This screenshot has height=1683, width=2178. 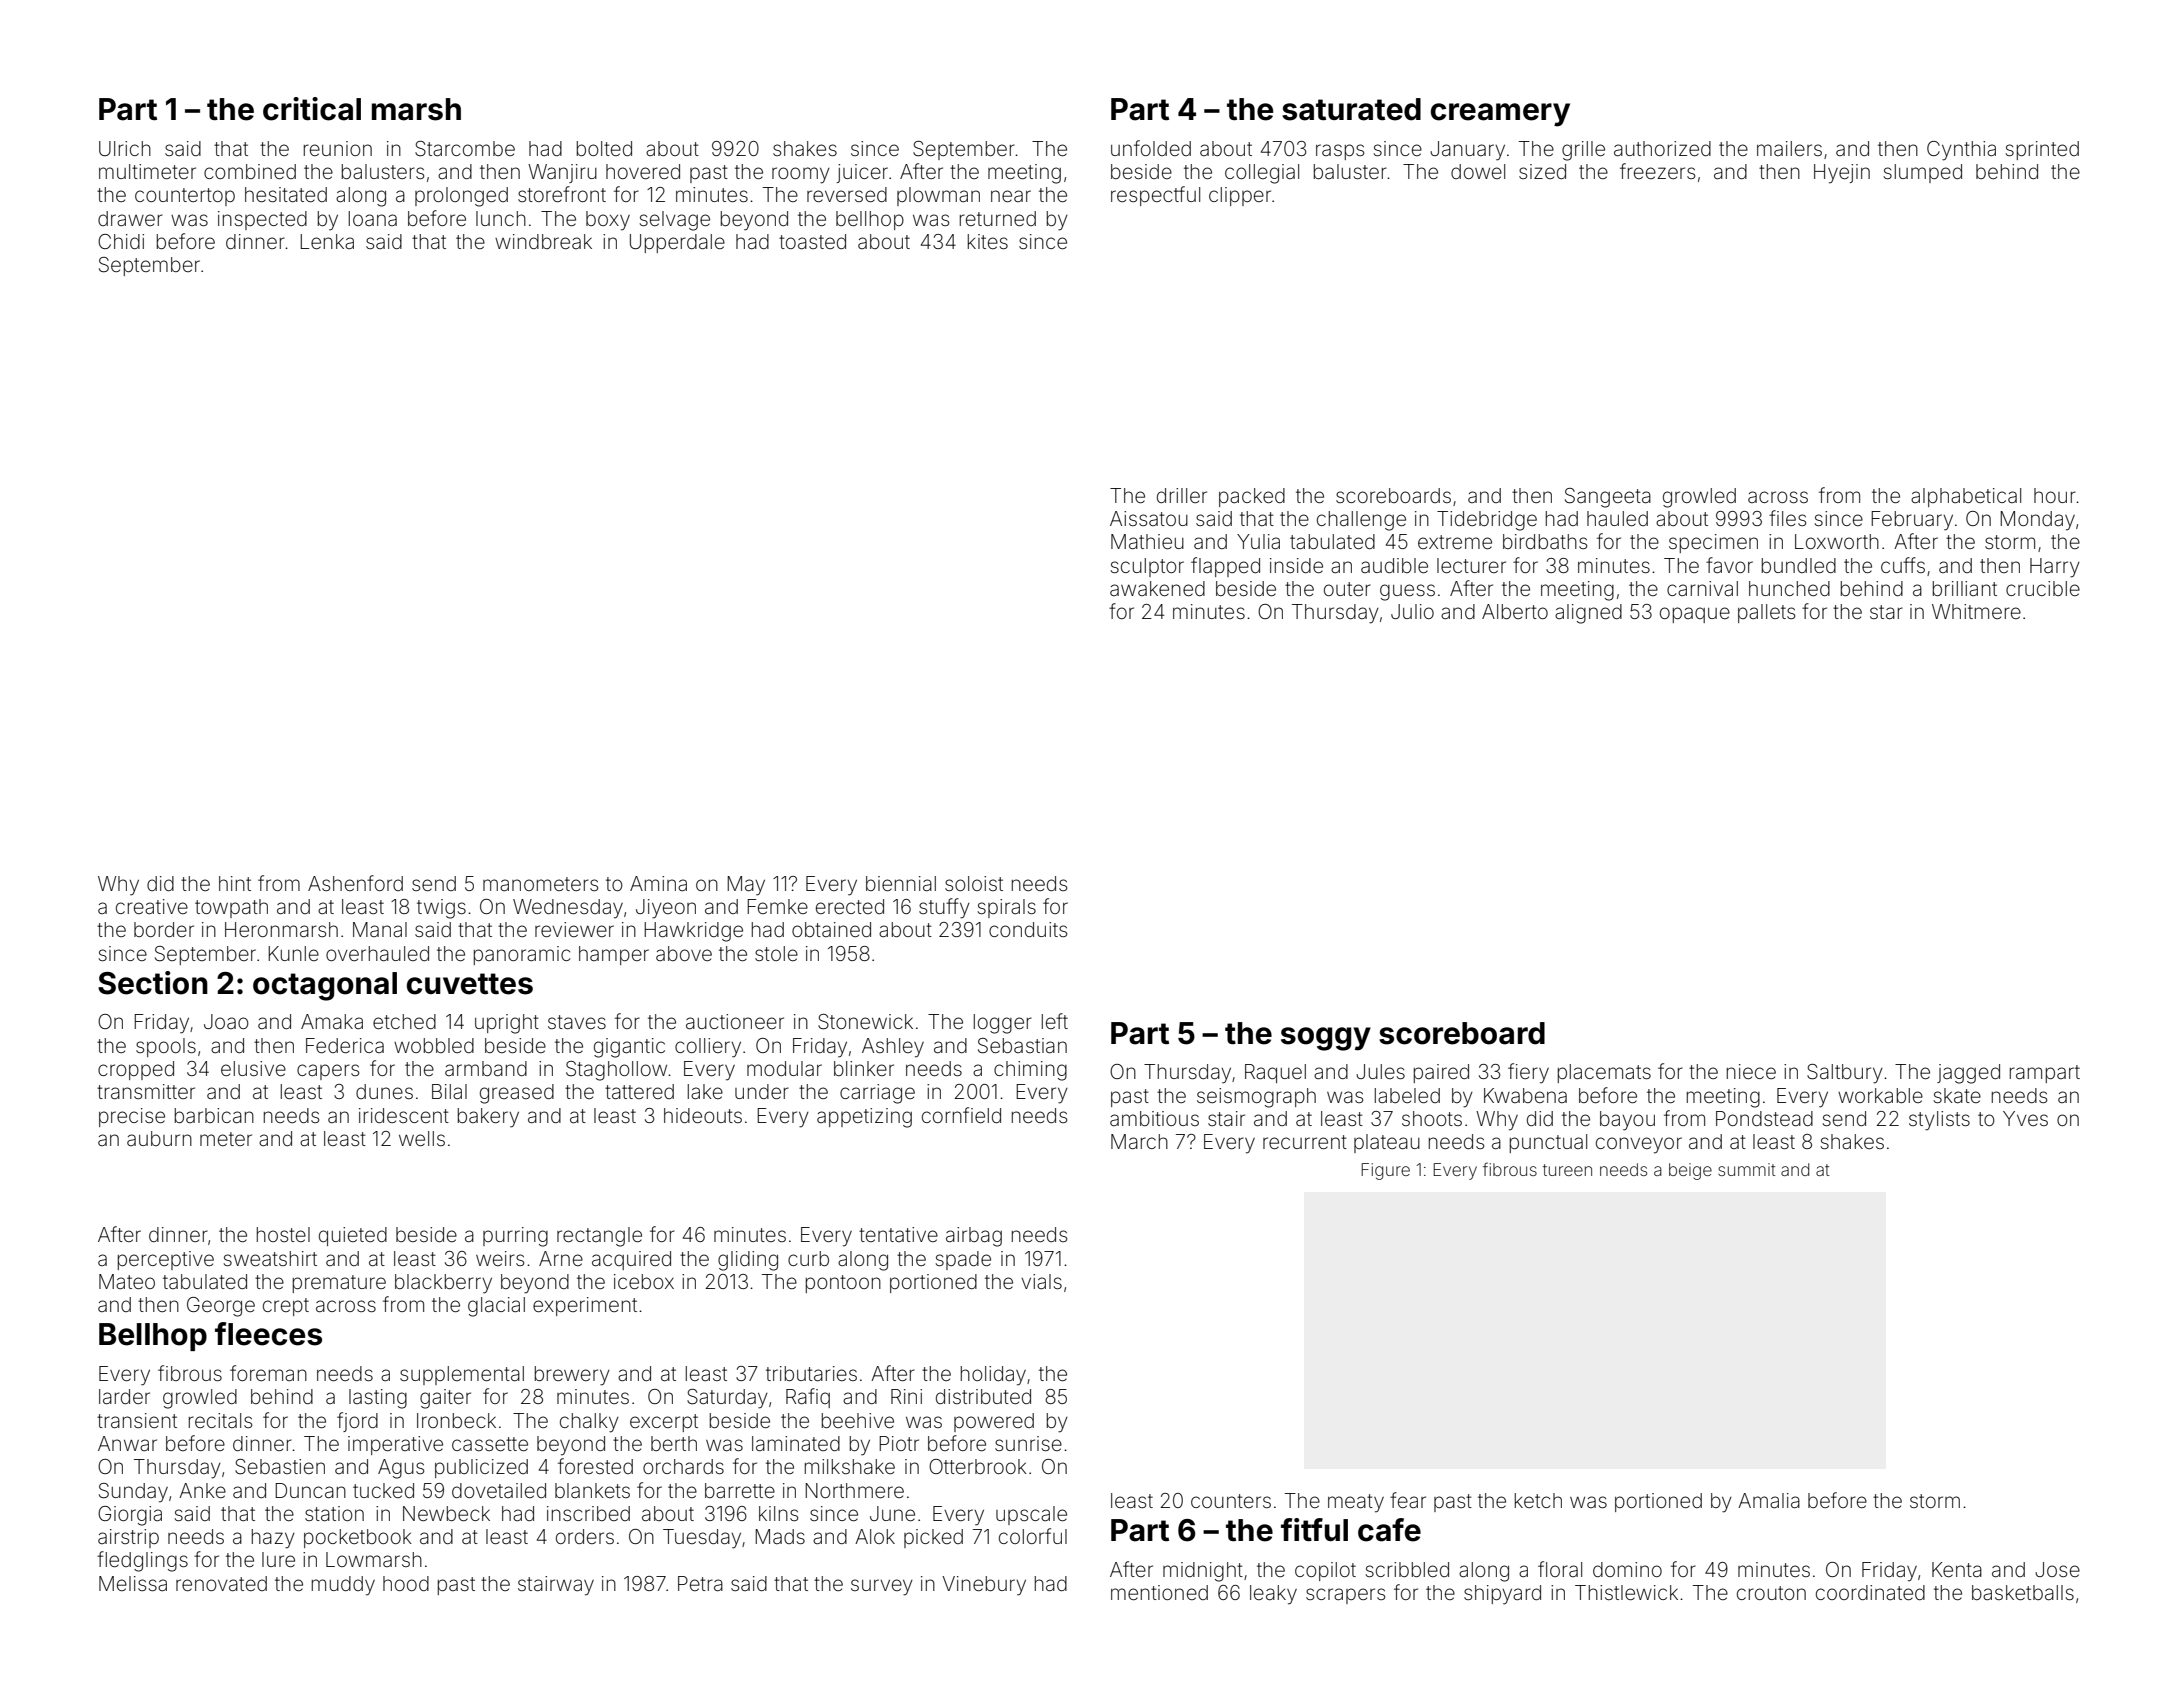 What do you see at coordinates (1157, 588) in the screenshot?
I see `awakened` at bounding box center [1157, 588].
